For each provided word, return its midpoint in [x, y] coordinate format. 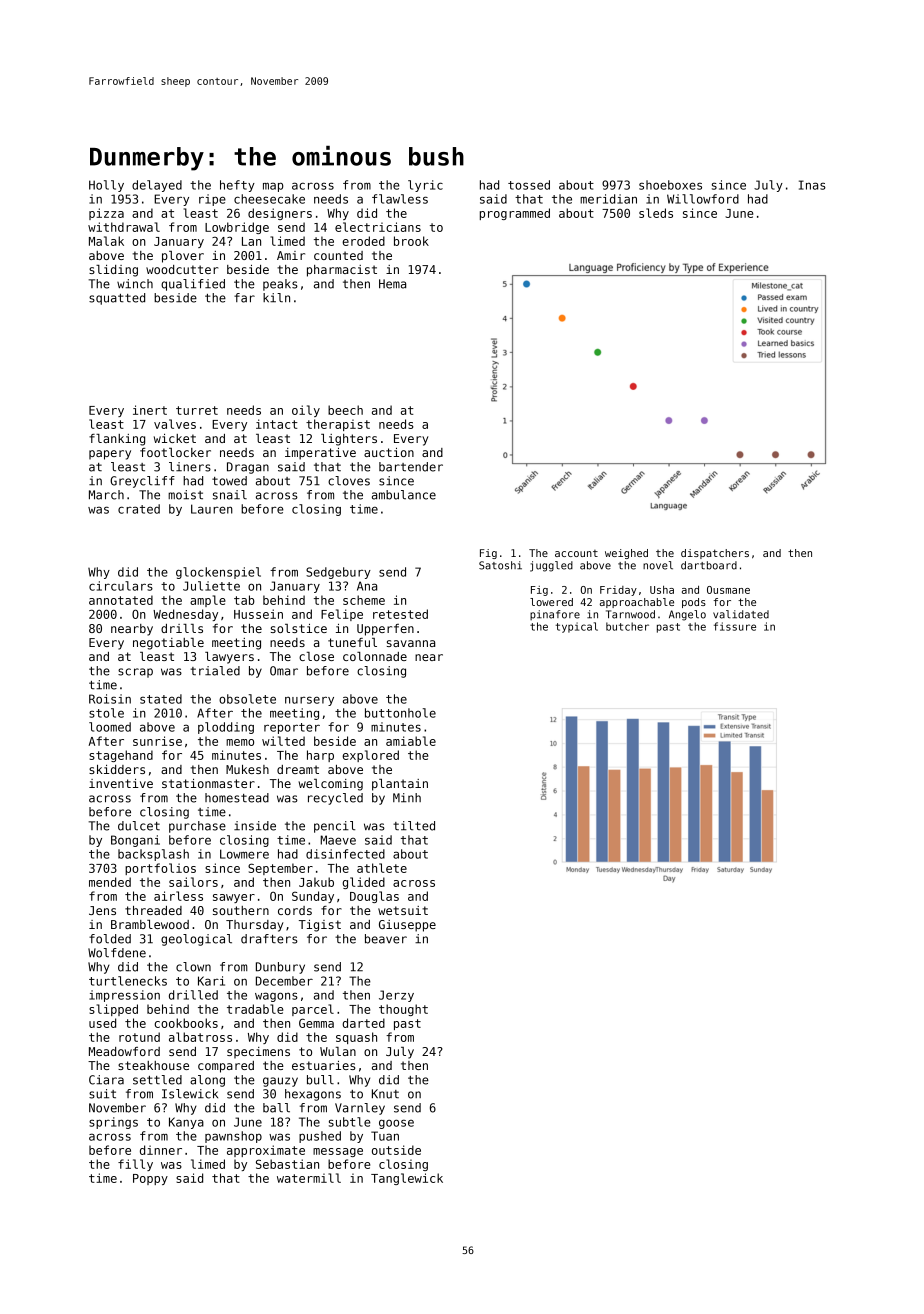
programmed [515, 214]
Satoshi [500, 565]
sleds [656, 213]
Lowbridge [237, 228]
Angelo [687, 615]
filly [135, 1165]
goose [396, 1124]
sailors [193, 882]
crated [139, 509]
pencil [334, 827]
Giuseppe [407, 926]
